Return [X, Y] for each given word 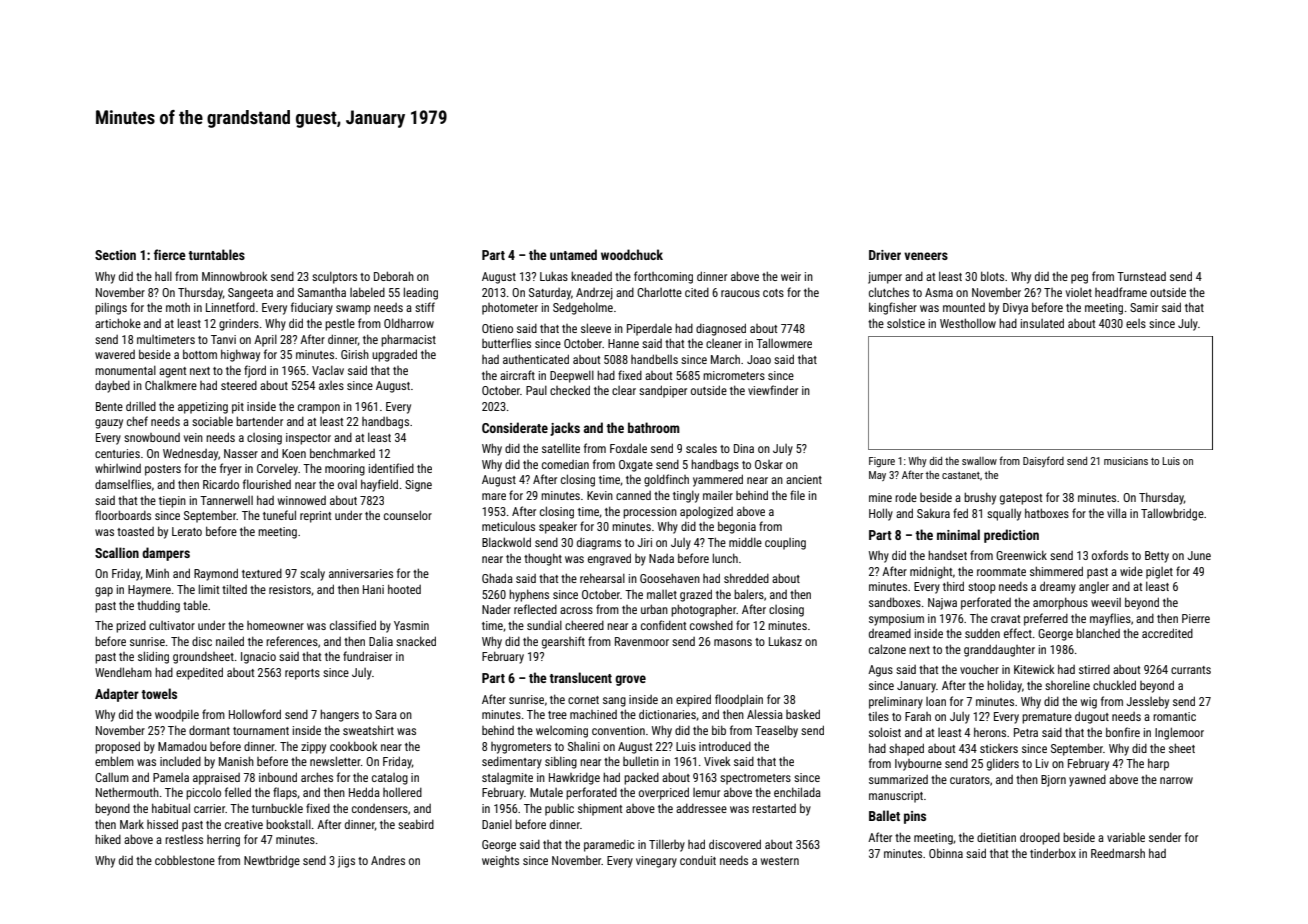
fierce [170, 254]
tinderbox [1053, 853]
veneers [926, 256]
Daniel [497, 824]
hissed [162, 824]
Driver [885, 255]
